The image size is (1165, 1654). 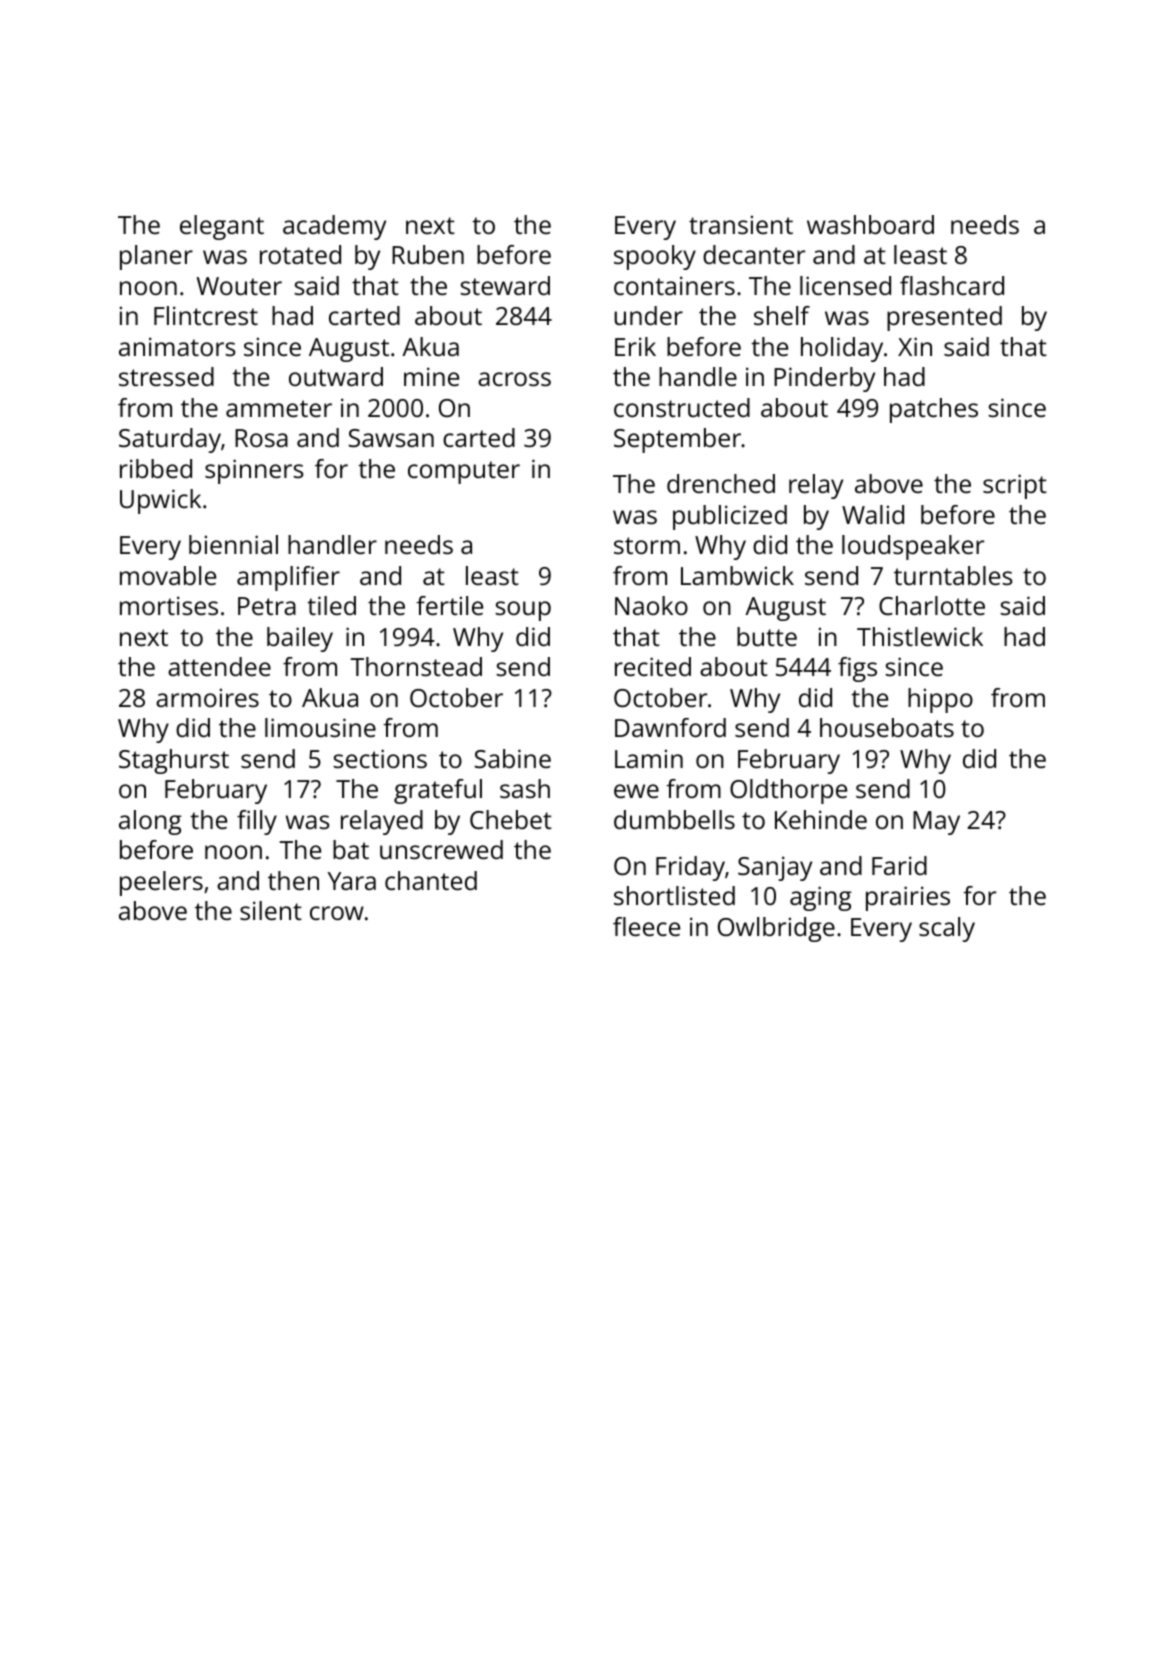 What do you see at coordinates (647, 545) in the screenshot?
I see `storm` at bounding box center [647, 545].
